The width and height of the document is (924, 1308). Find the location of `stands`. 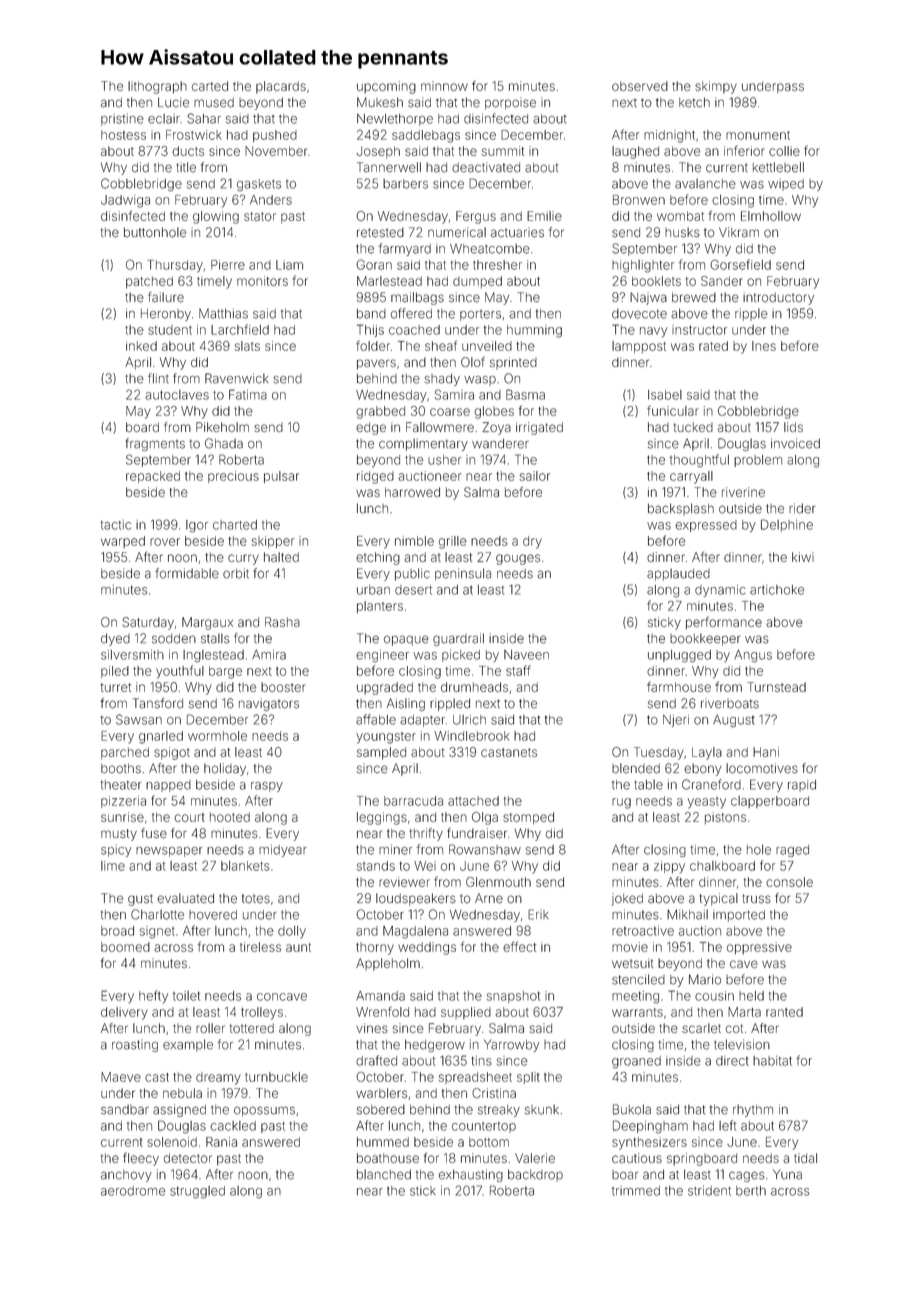

stands is located at coordinates (376, 866).
